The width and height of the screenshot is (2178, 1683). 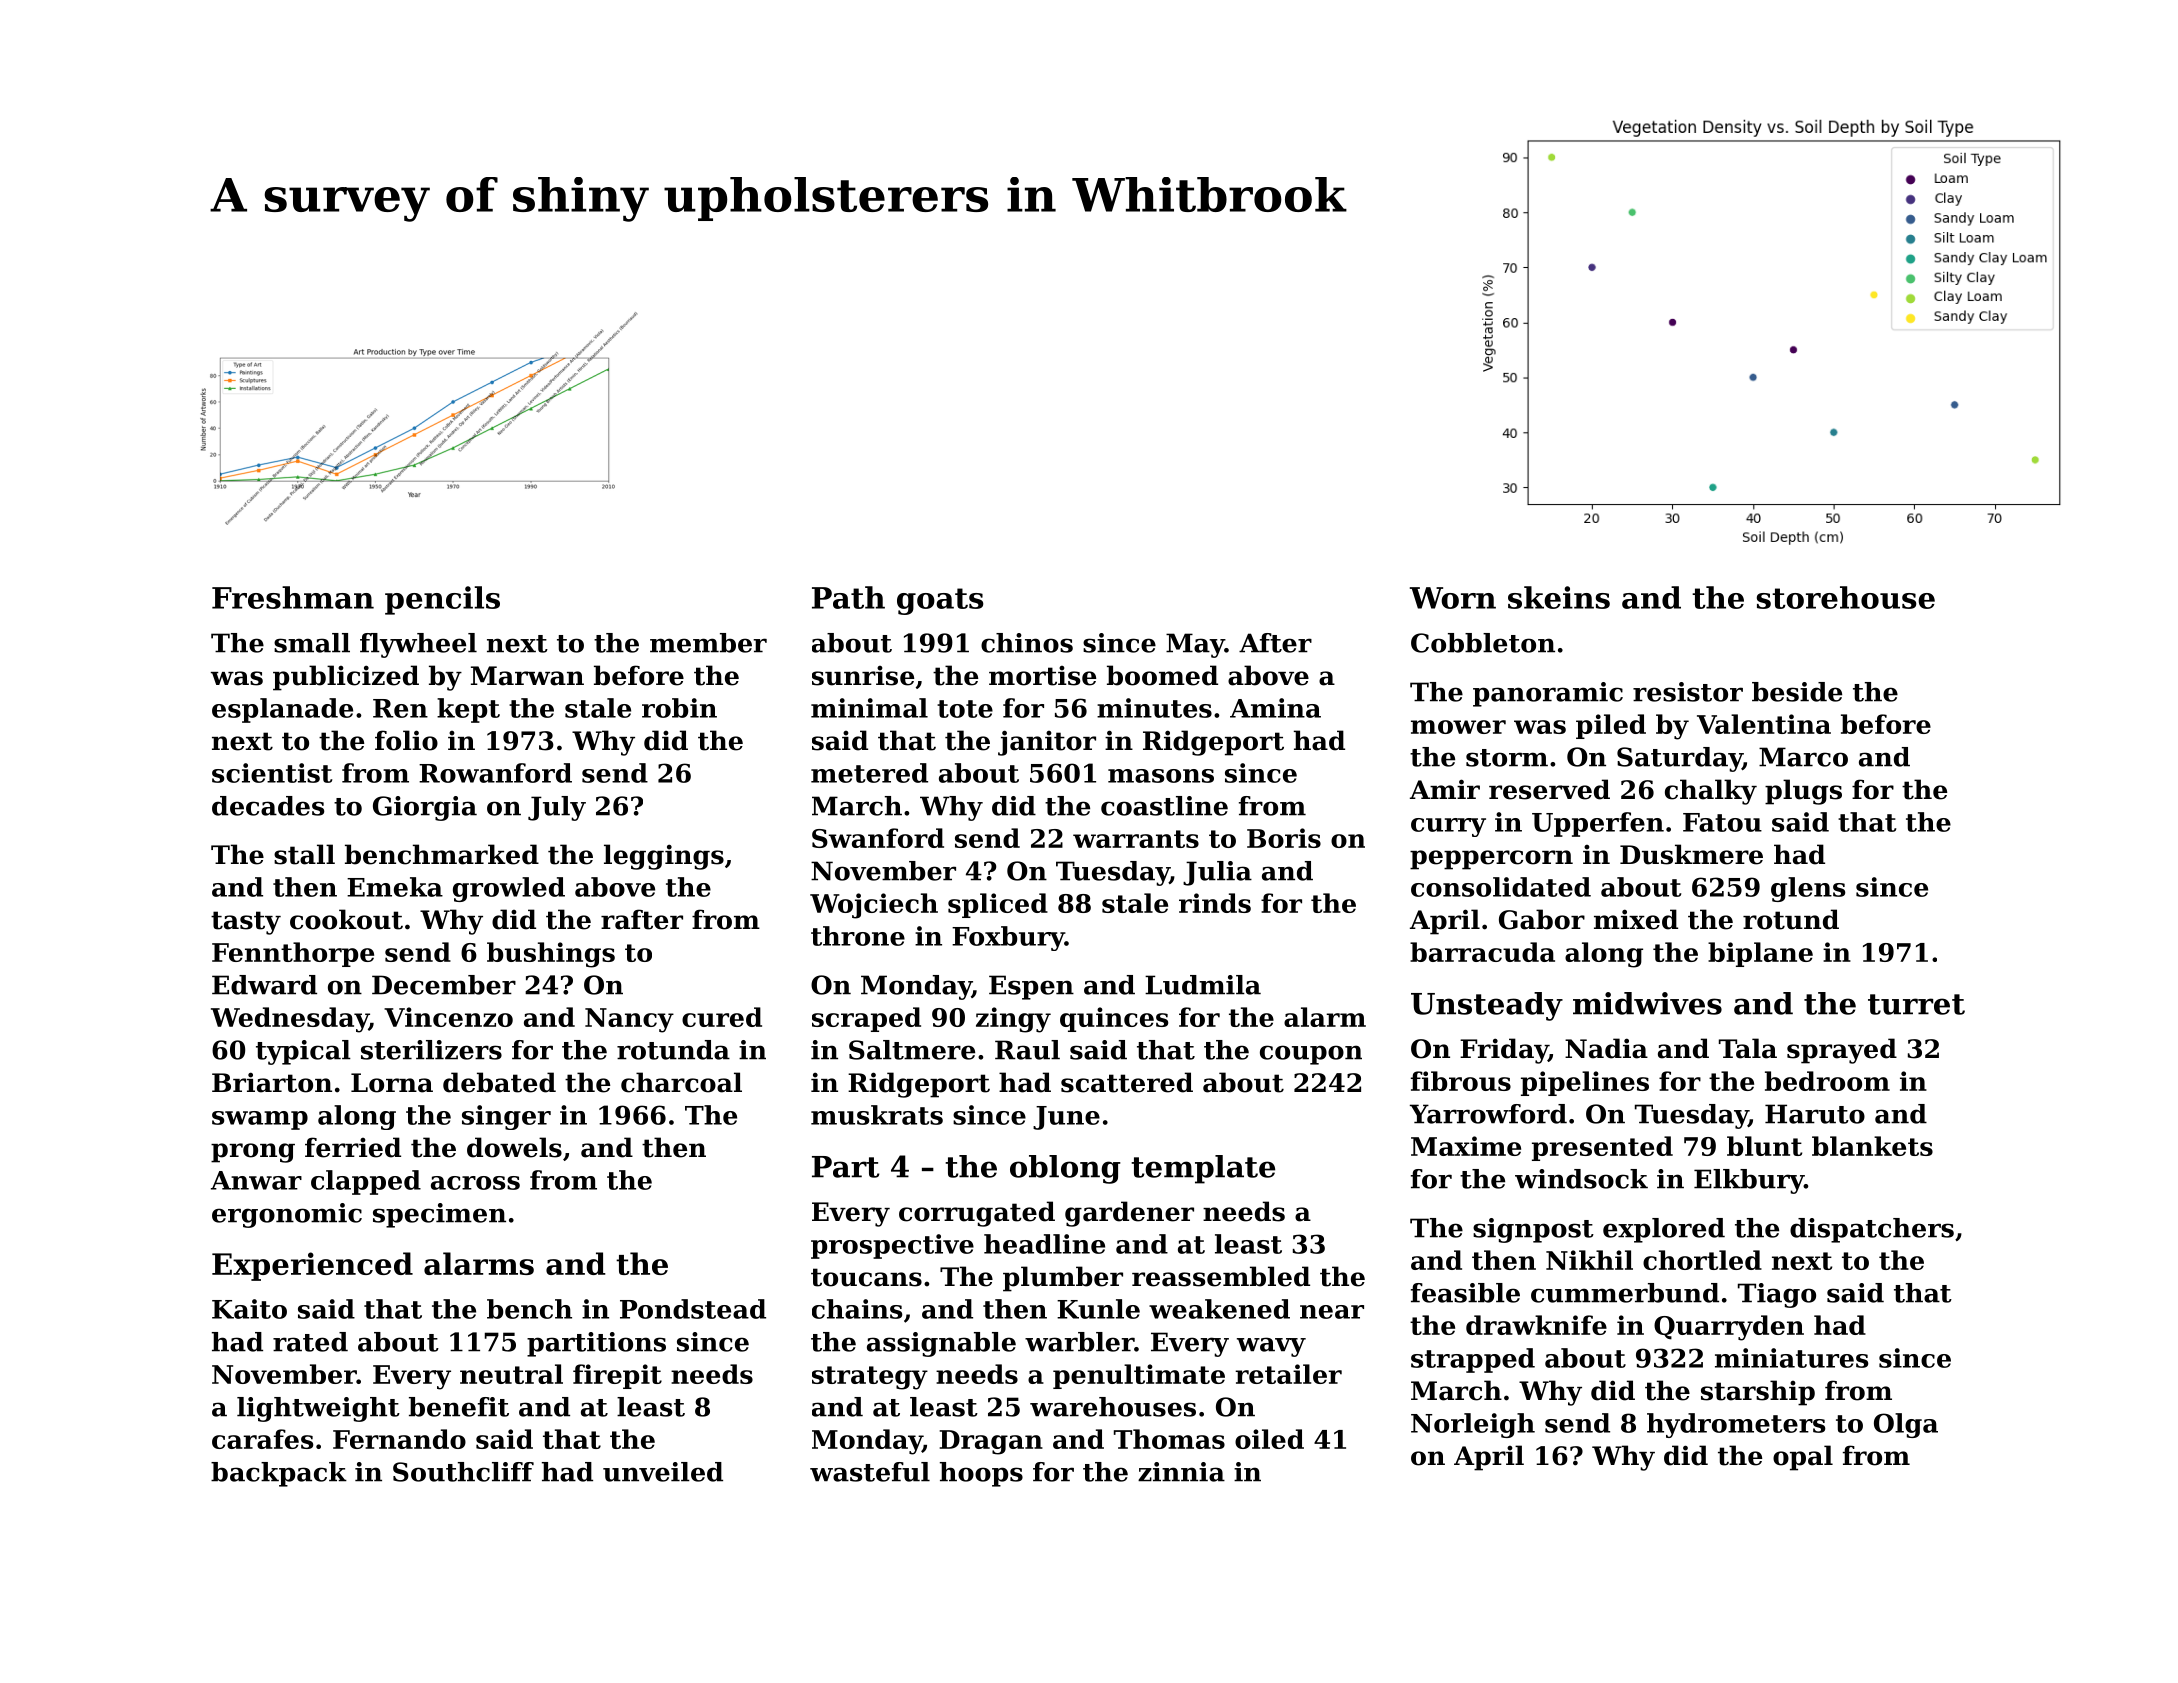 What do you see at coordinates (442, 600) in the screenshot?
I see `pencils` at bounding box center [442, 600].
